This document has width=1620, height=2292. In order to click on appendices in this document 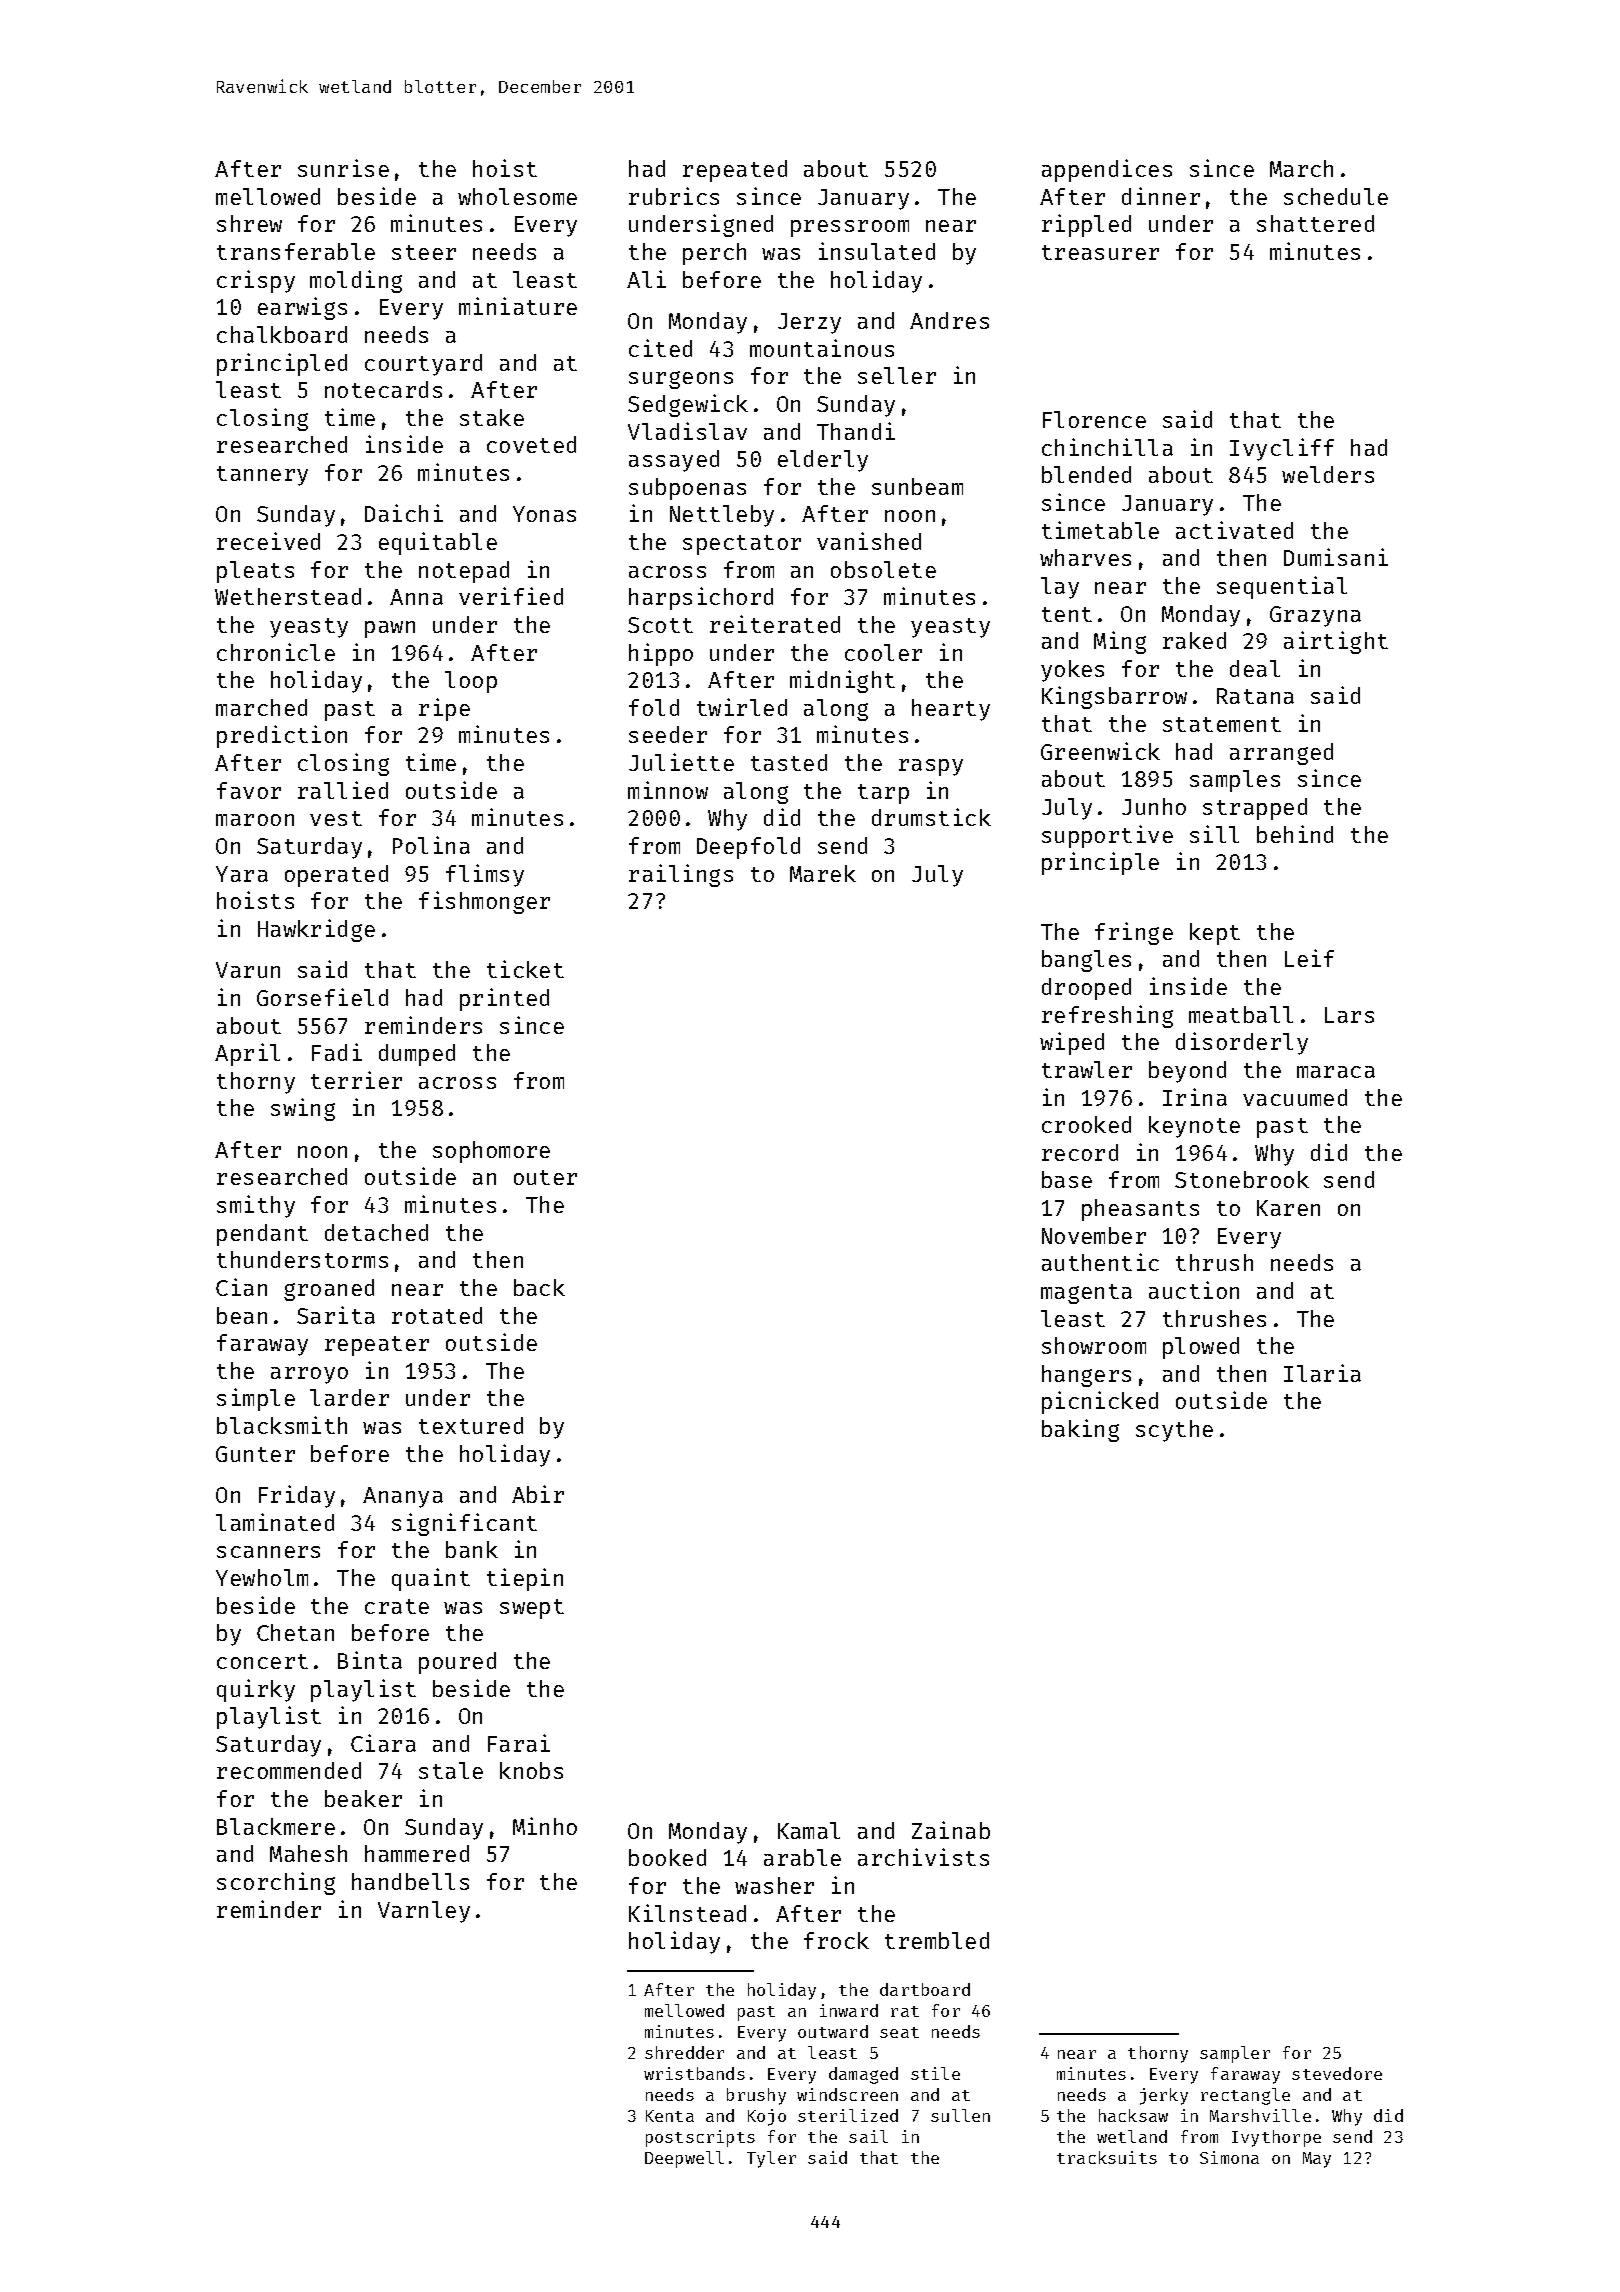, I will do `click(1107, 170)`.
